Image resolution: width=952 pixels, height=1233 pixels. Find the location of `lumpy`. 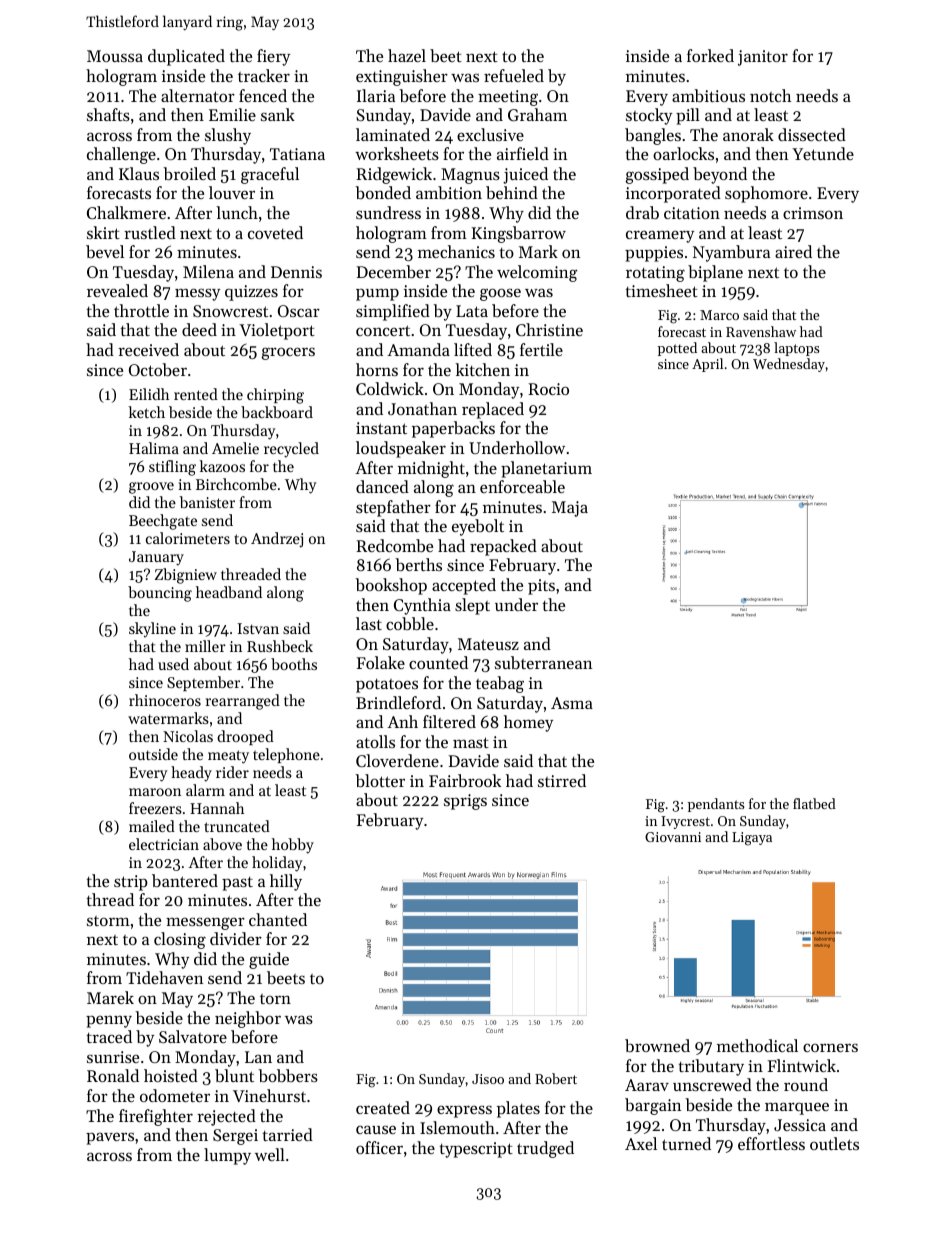

lumpy is located at coordinates (227, 1156).
